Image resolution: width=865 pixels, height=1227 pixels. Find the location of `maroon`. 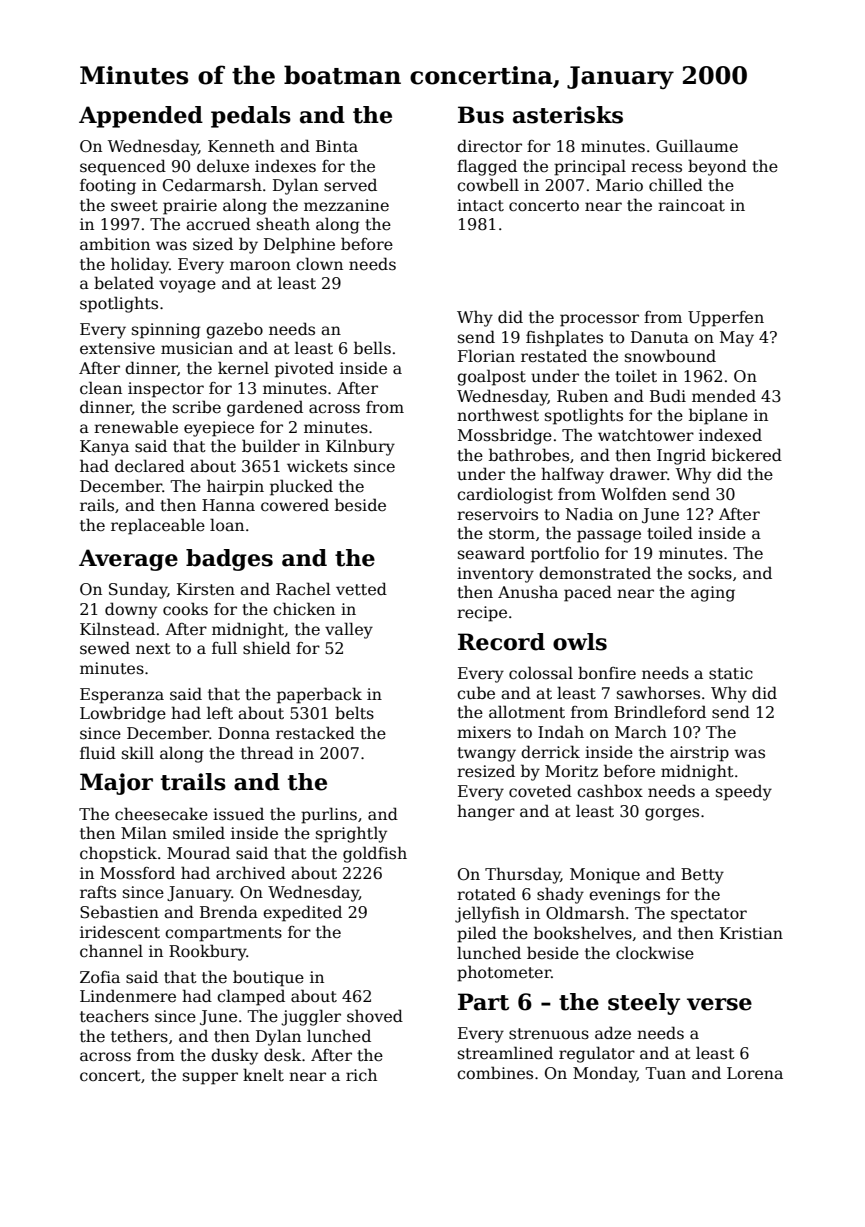

maroon is located at coordinates (260, 265).
